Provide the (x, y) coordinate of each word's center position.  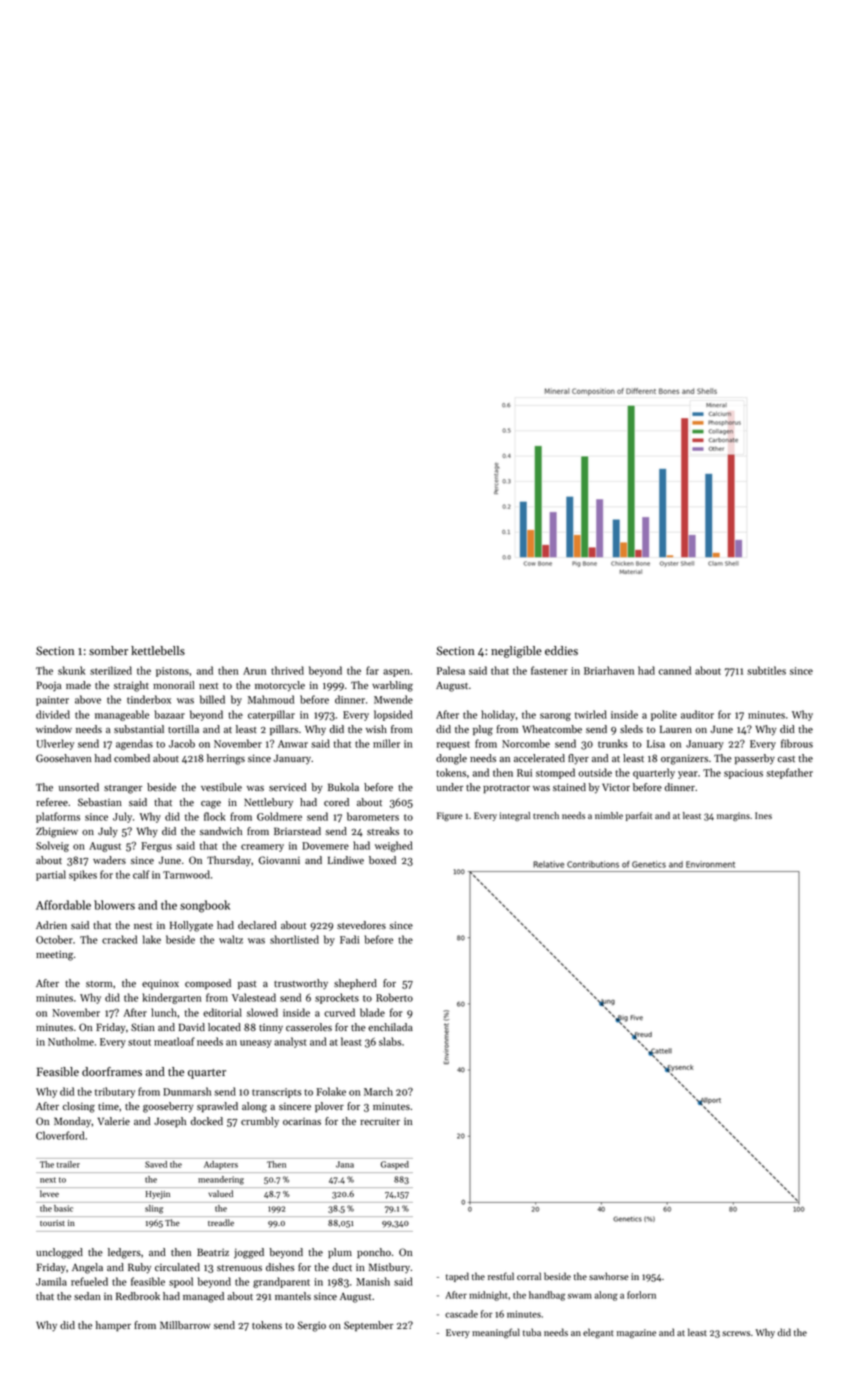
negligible (516, 652)
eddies (561, 651)
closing (79, 1107)
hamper (113, 1326)
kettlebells (158, 651)
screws (736, 1333)
